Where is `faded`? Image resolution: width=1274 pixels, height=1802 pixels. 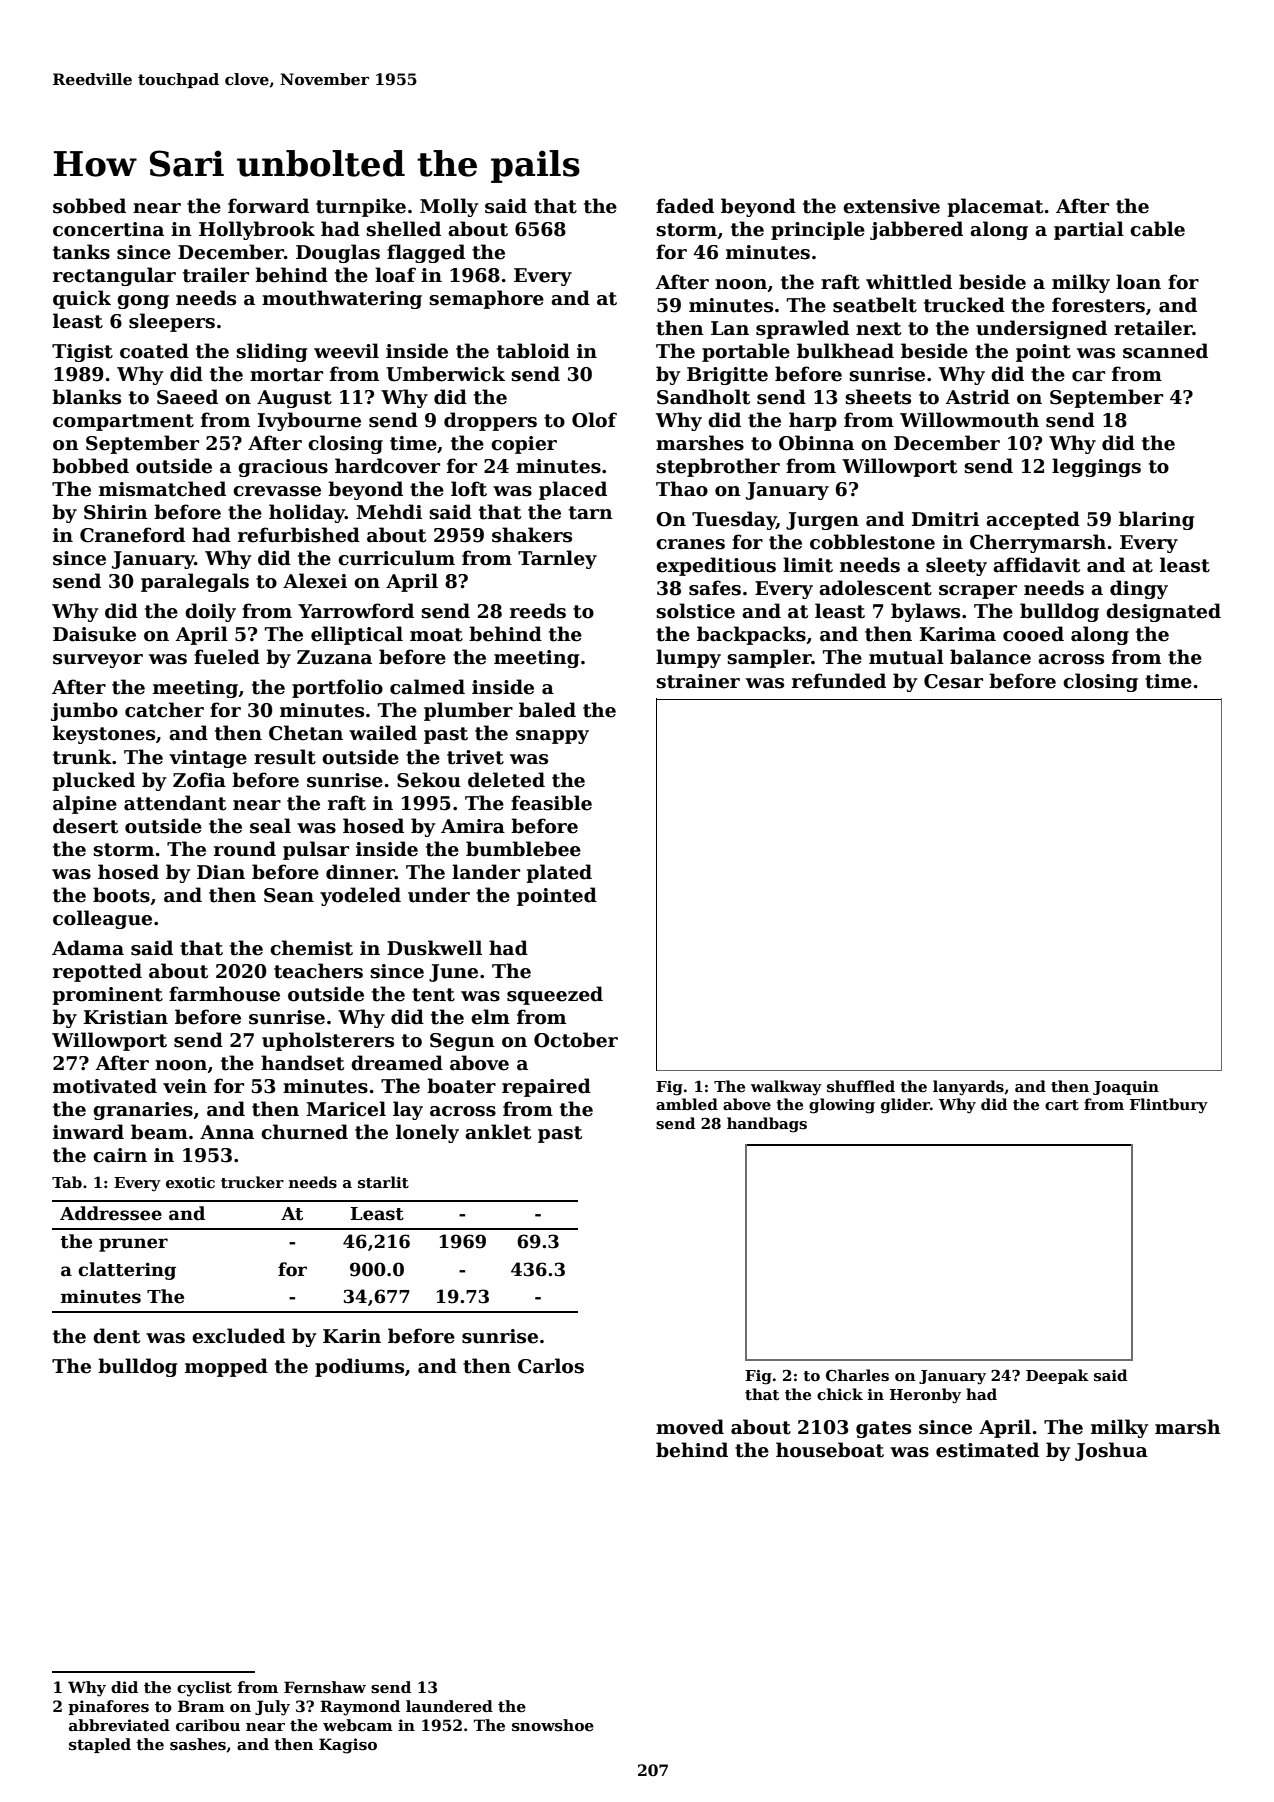 faded is located at coordinates (685, 206).
